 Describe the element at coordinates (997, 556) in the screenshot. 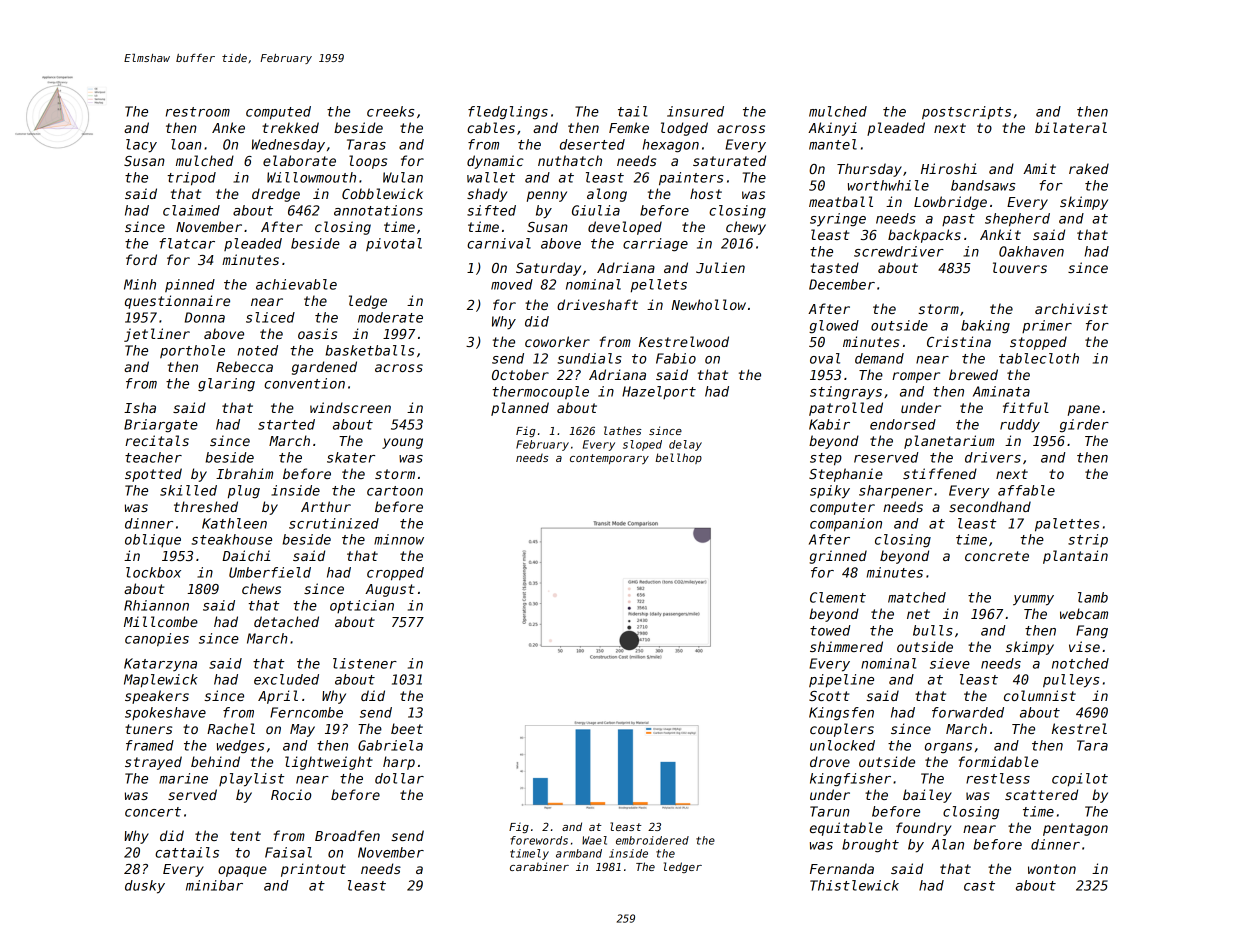

I see `concrete` at that location.
